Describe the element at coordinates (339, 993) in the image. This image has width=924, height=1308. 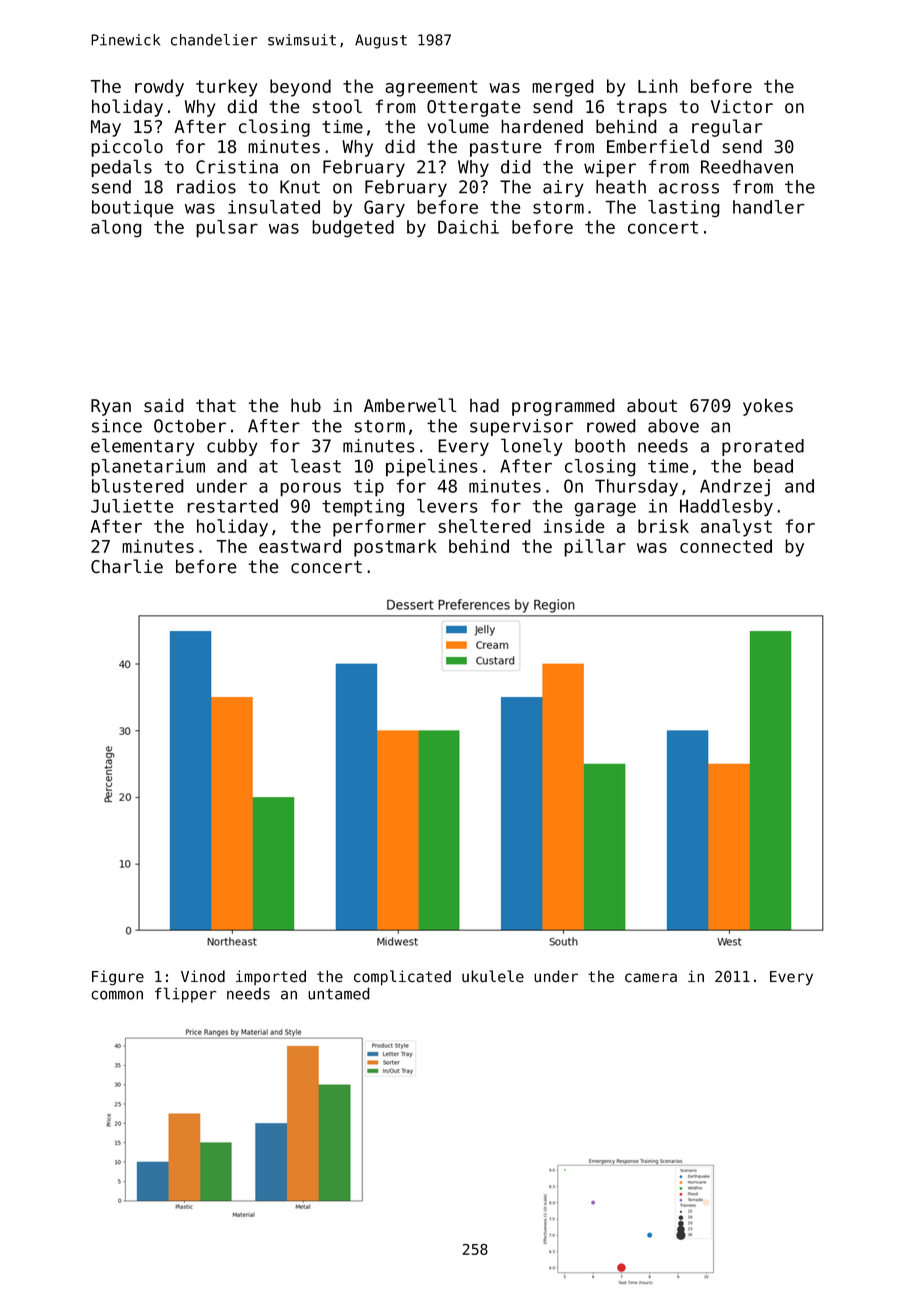
I see `untamed` at that location.
